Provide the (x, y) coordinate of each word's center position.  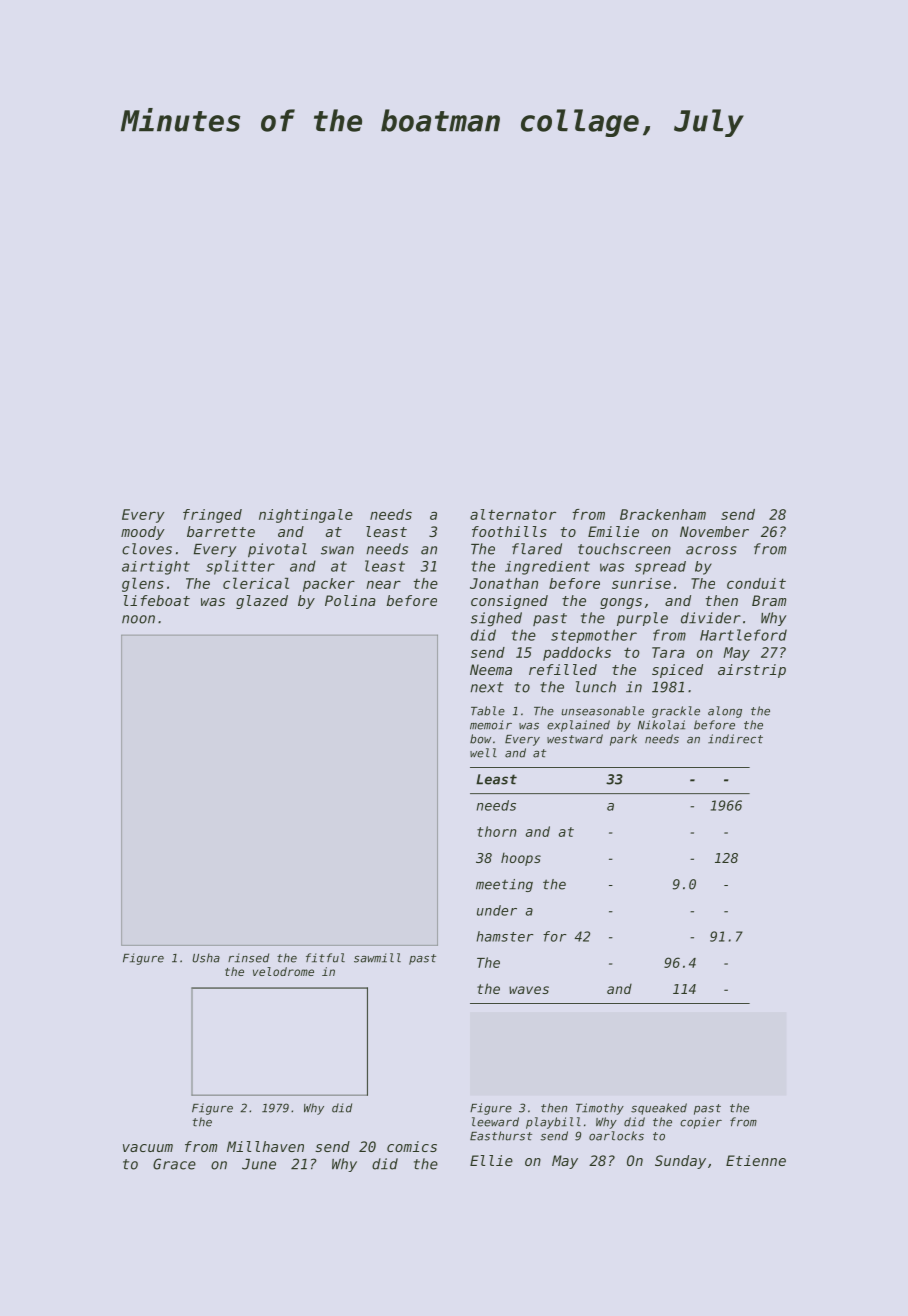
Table (488, 711)
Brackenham (663, 514)
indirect (735, 739)
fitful (325, 958)
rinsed (248, 958)
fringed (212, 516)
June (259, 1164)
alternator (513, 514)
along (725, 712)
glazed (262, 602)
